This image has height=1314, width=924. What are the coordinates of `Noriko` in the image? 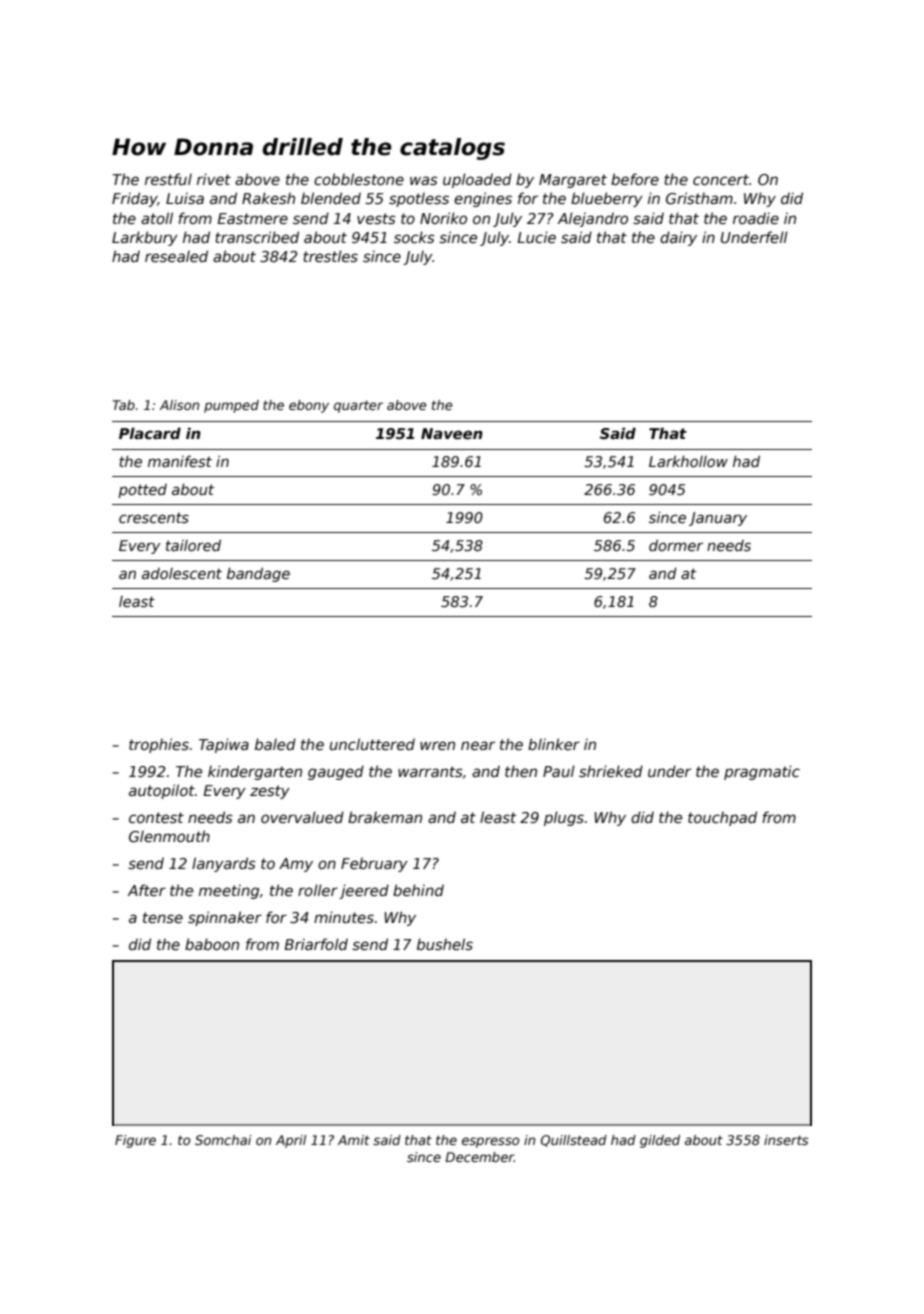 It's located at (443, 218).
